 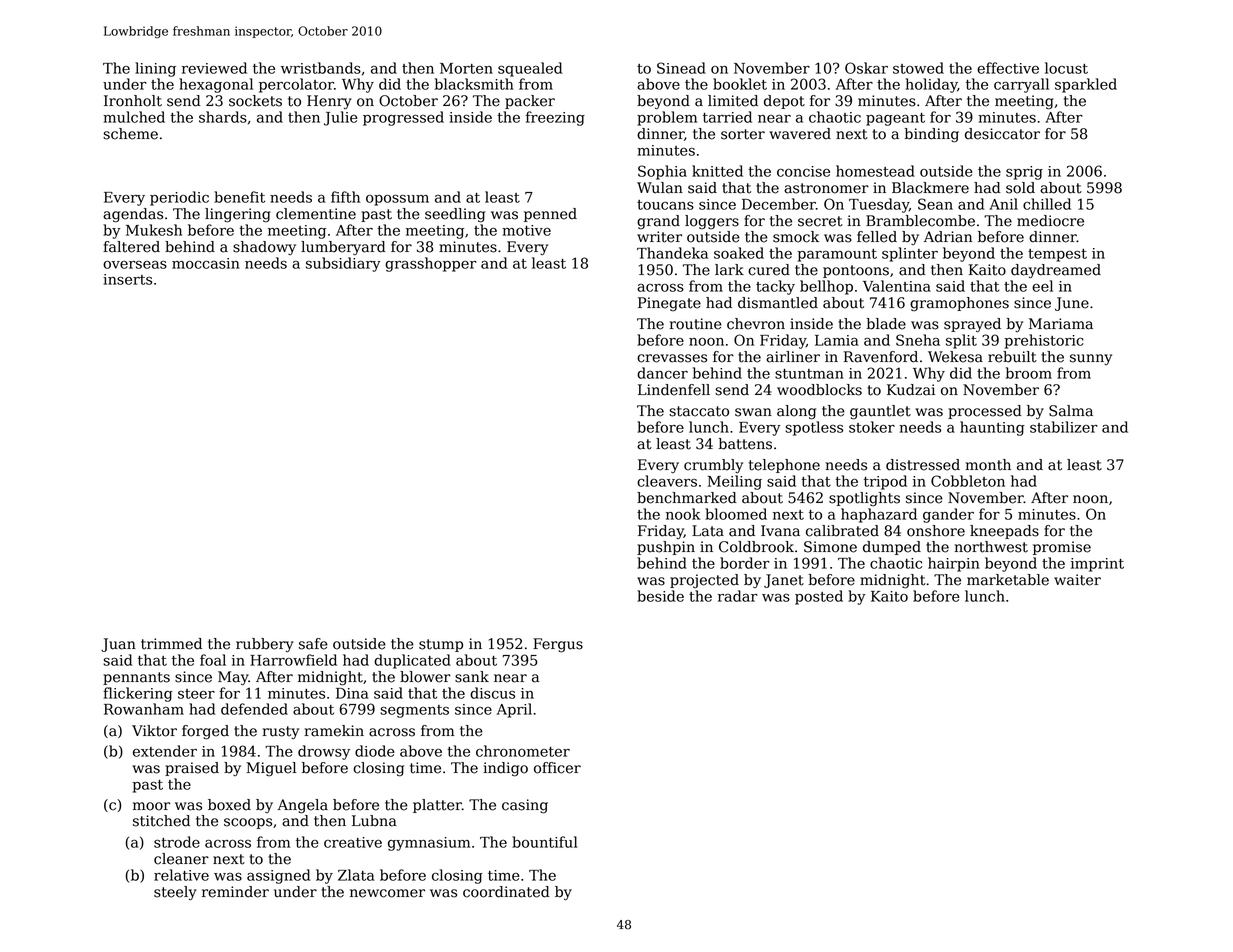 What do you see at coordinates (1066, 68) in the document?
I see `locust` at bounding box center [1066, 68].
